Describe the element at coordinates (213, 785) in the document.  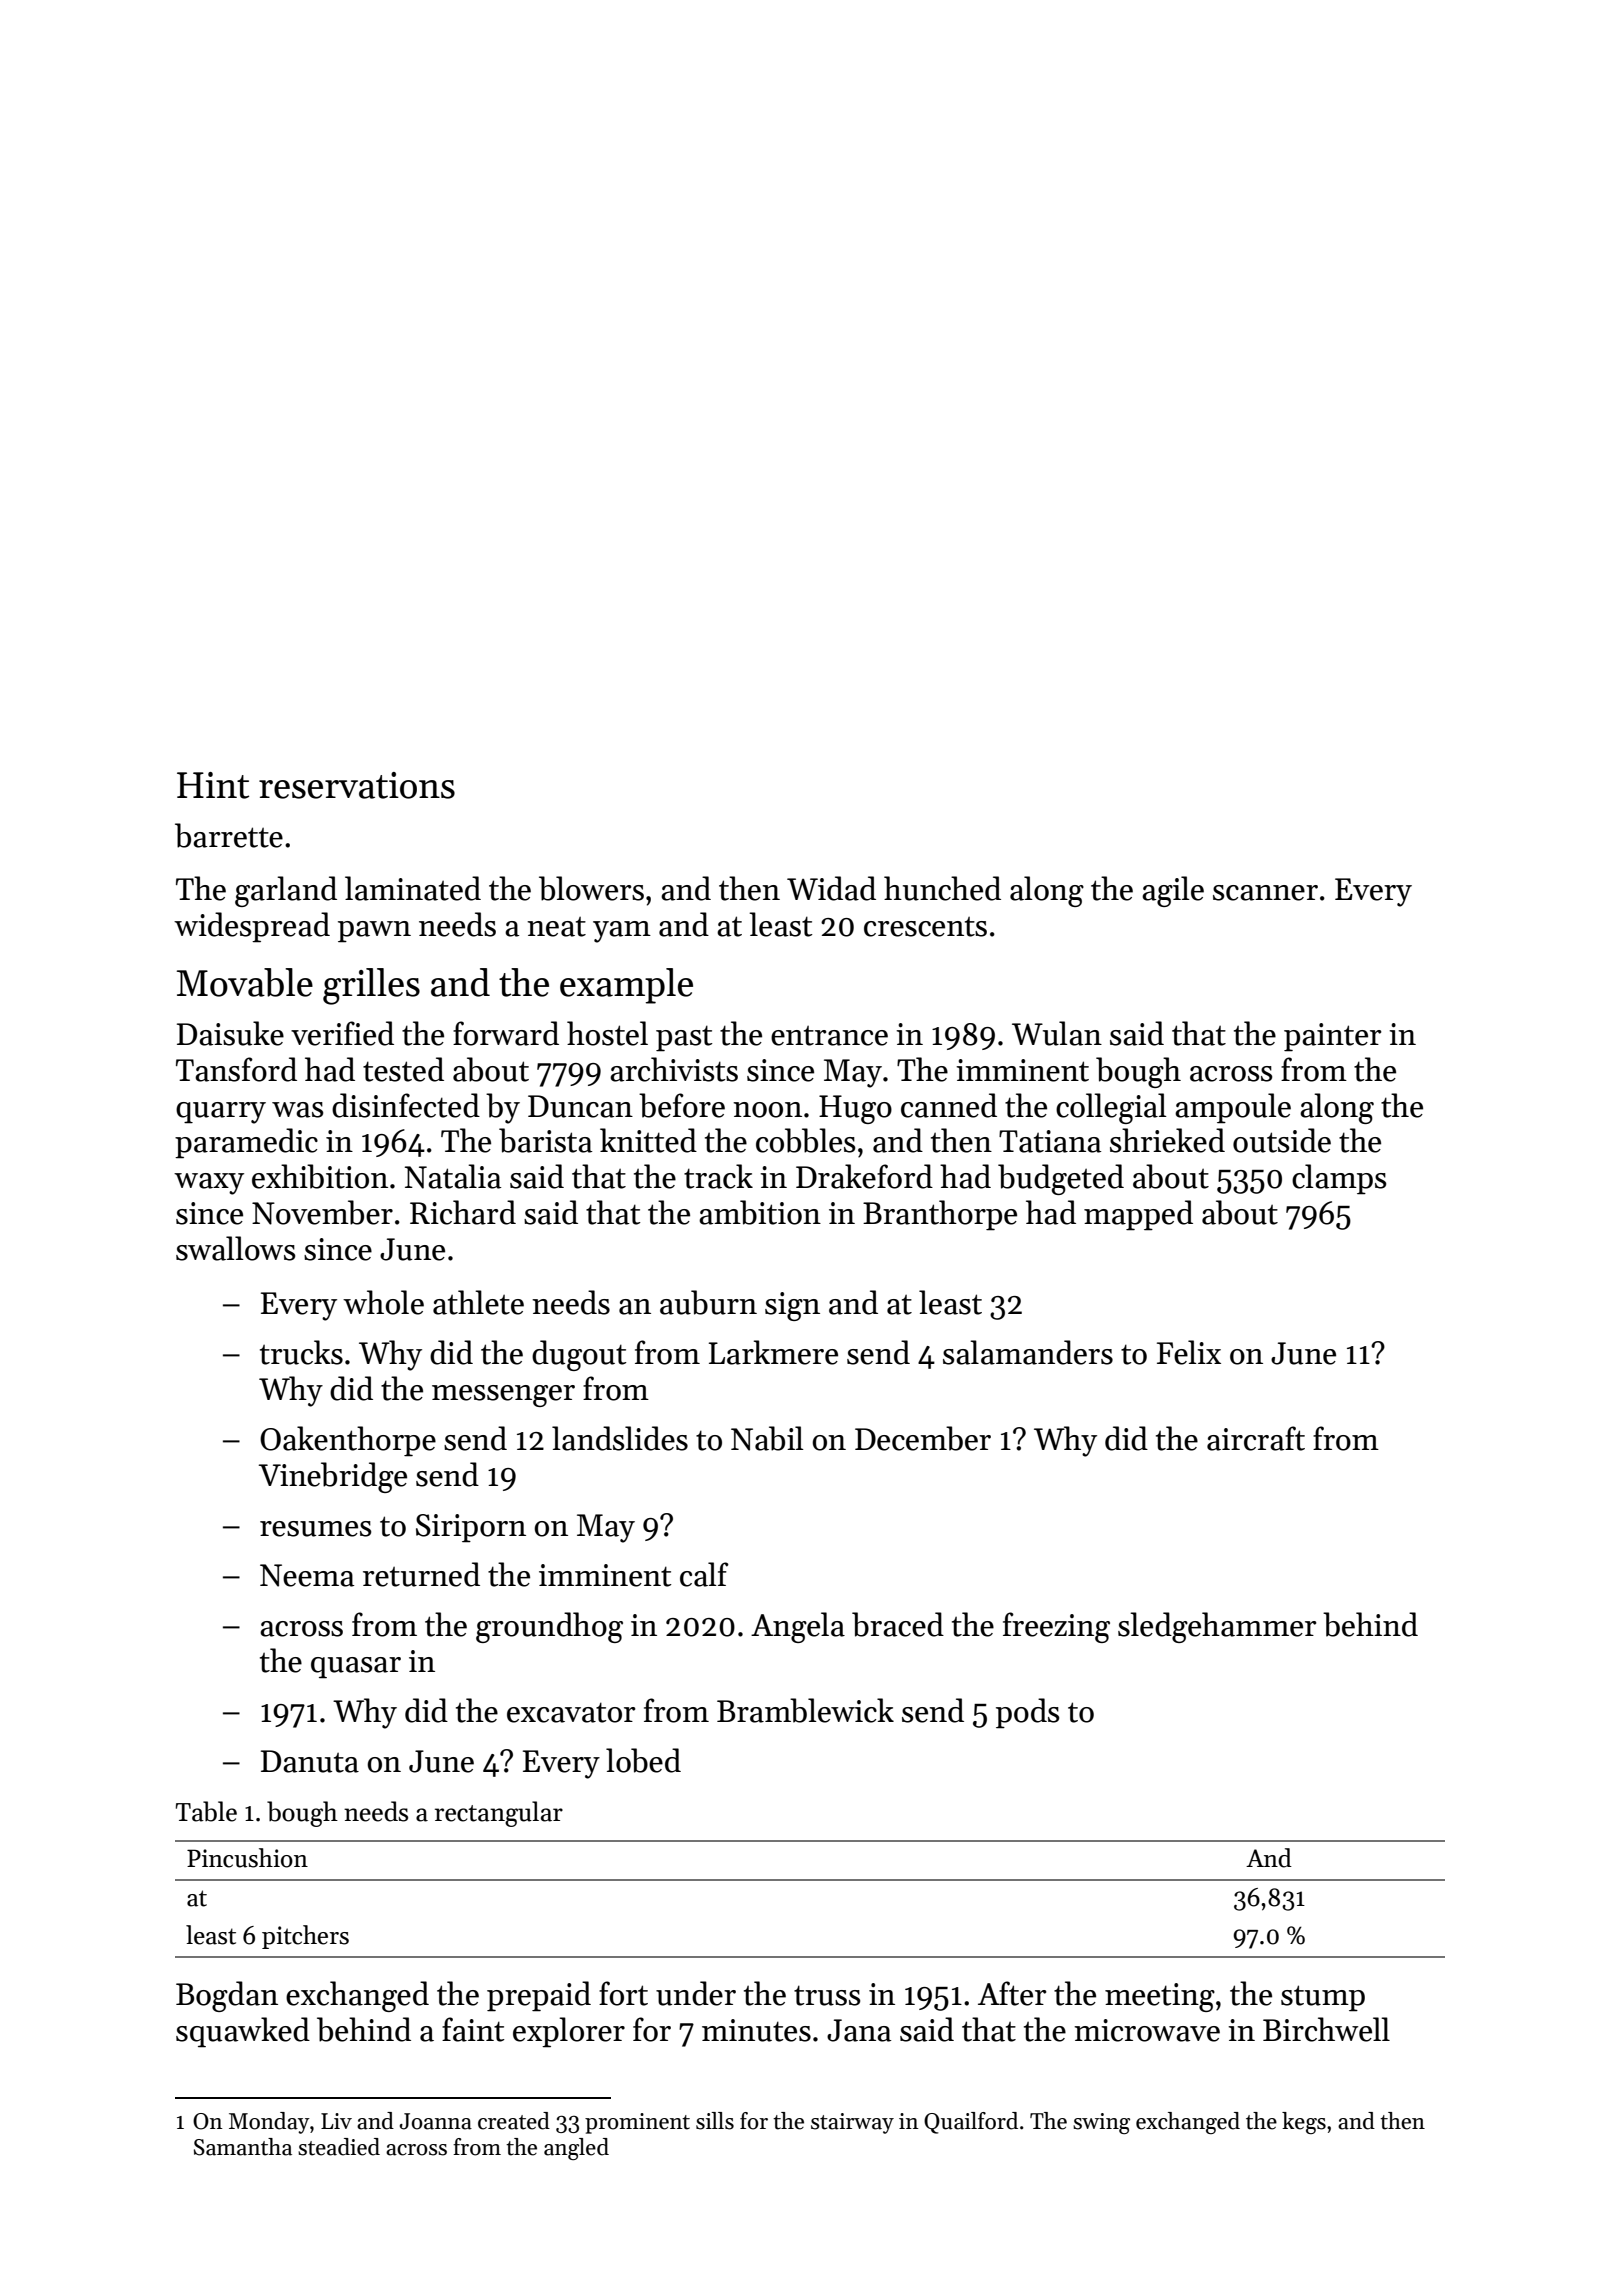
I see `Hint` at that location.
